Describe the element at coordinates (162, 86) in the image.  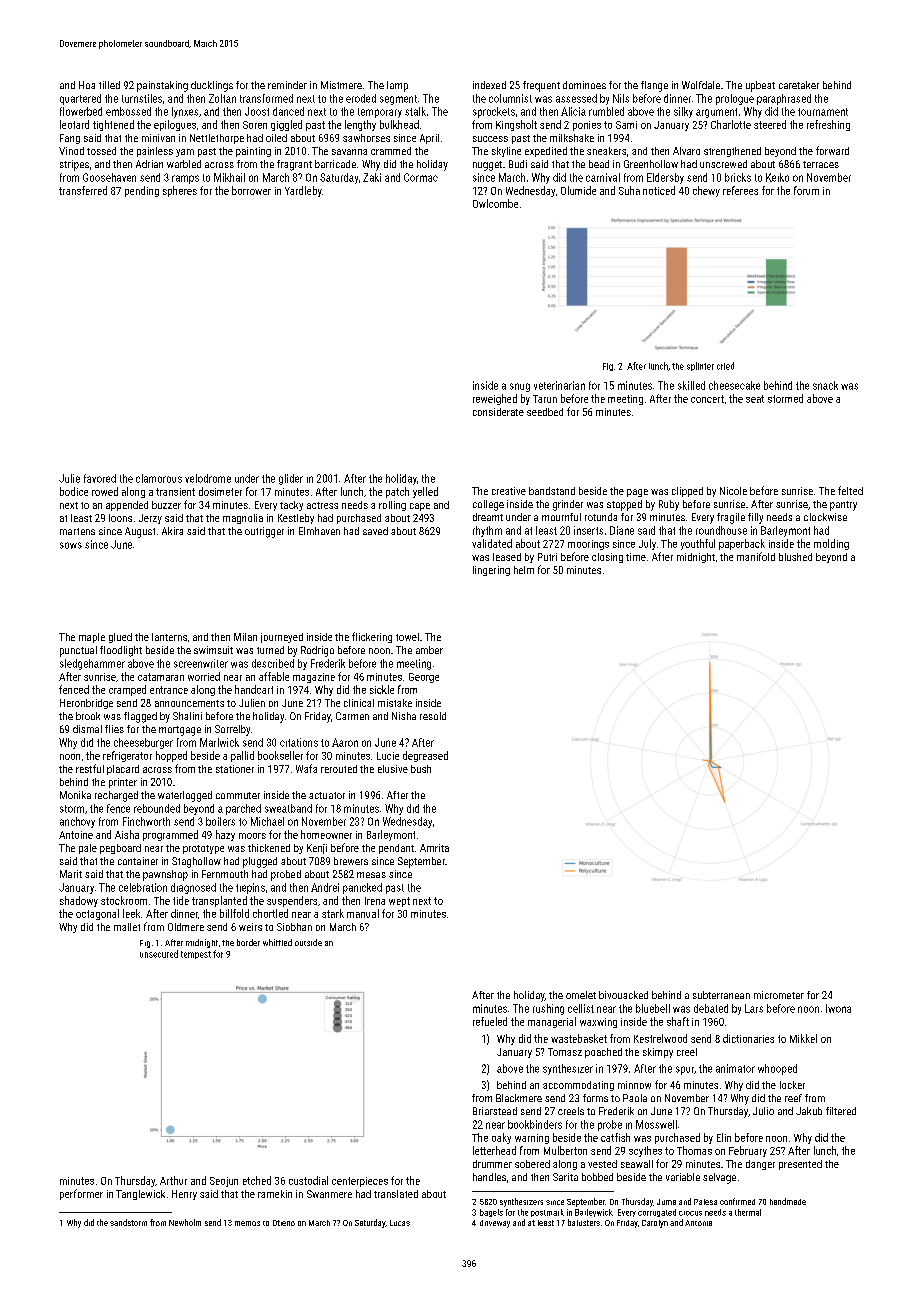
I see `painstaking` at that location.
